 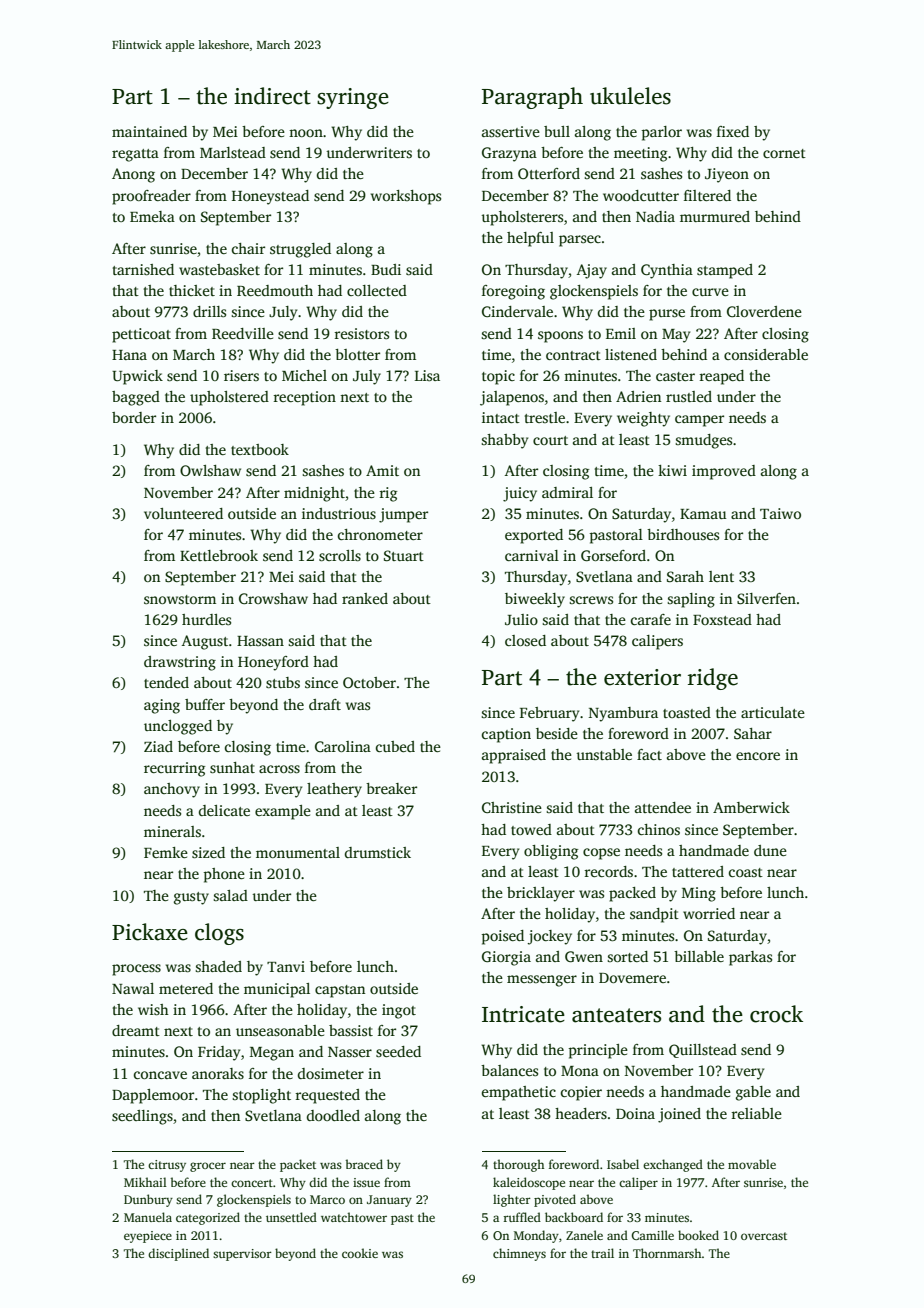 I want to click on Femke, so click(x=166, y=852).
